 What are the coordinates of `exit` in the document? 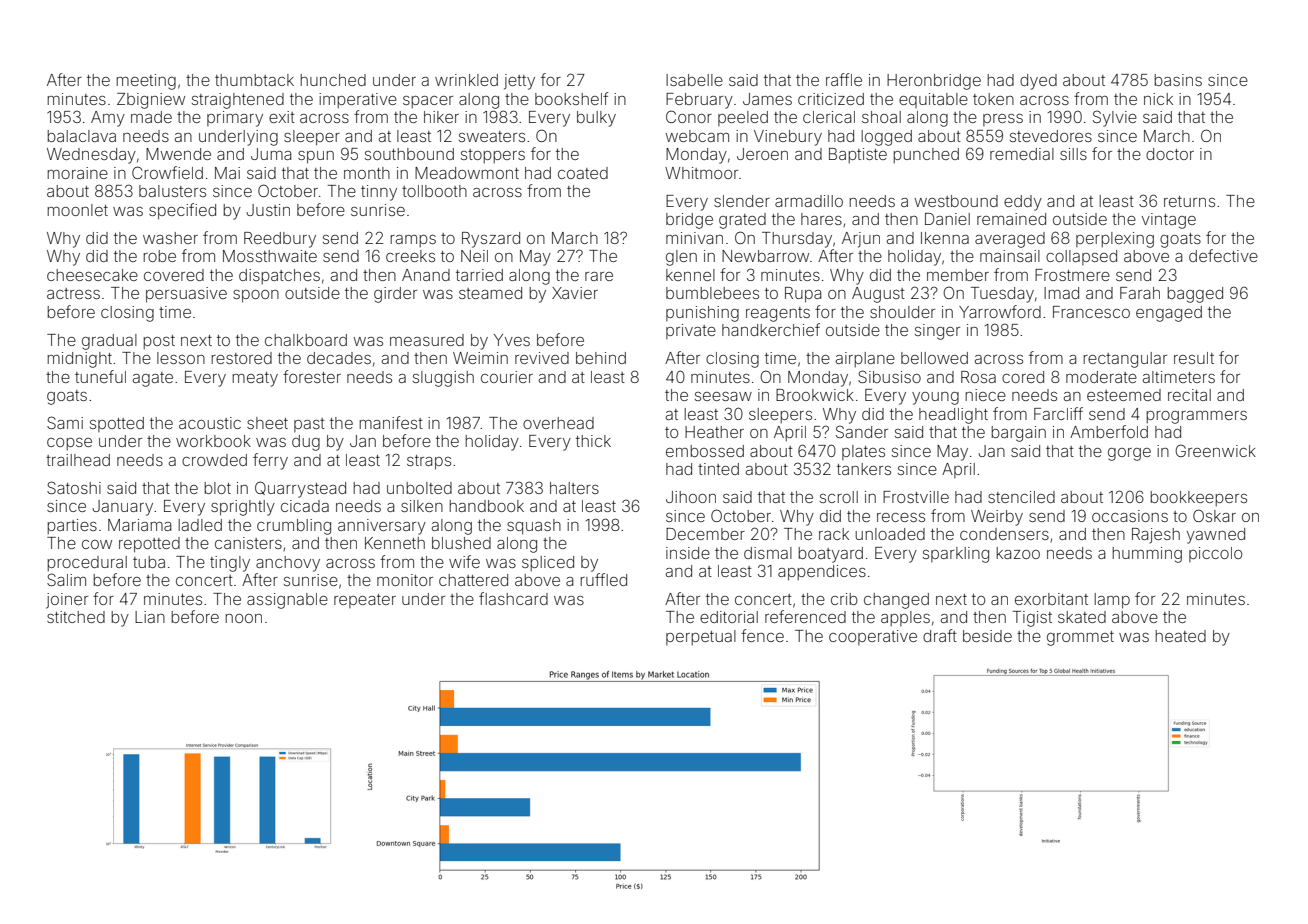 It's located at (282, 117).
